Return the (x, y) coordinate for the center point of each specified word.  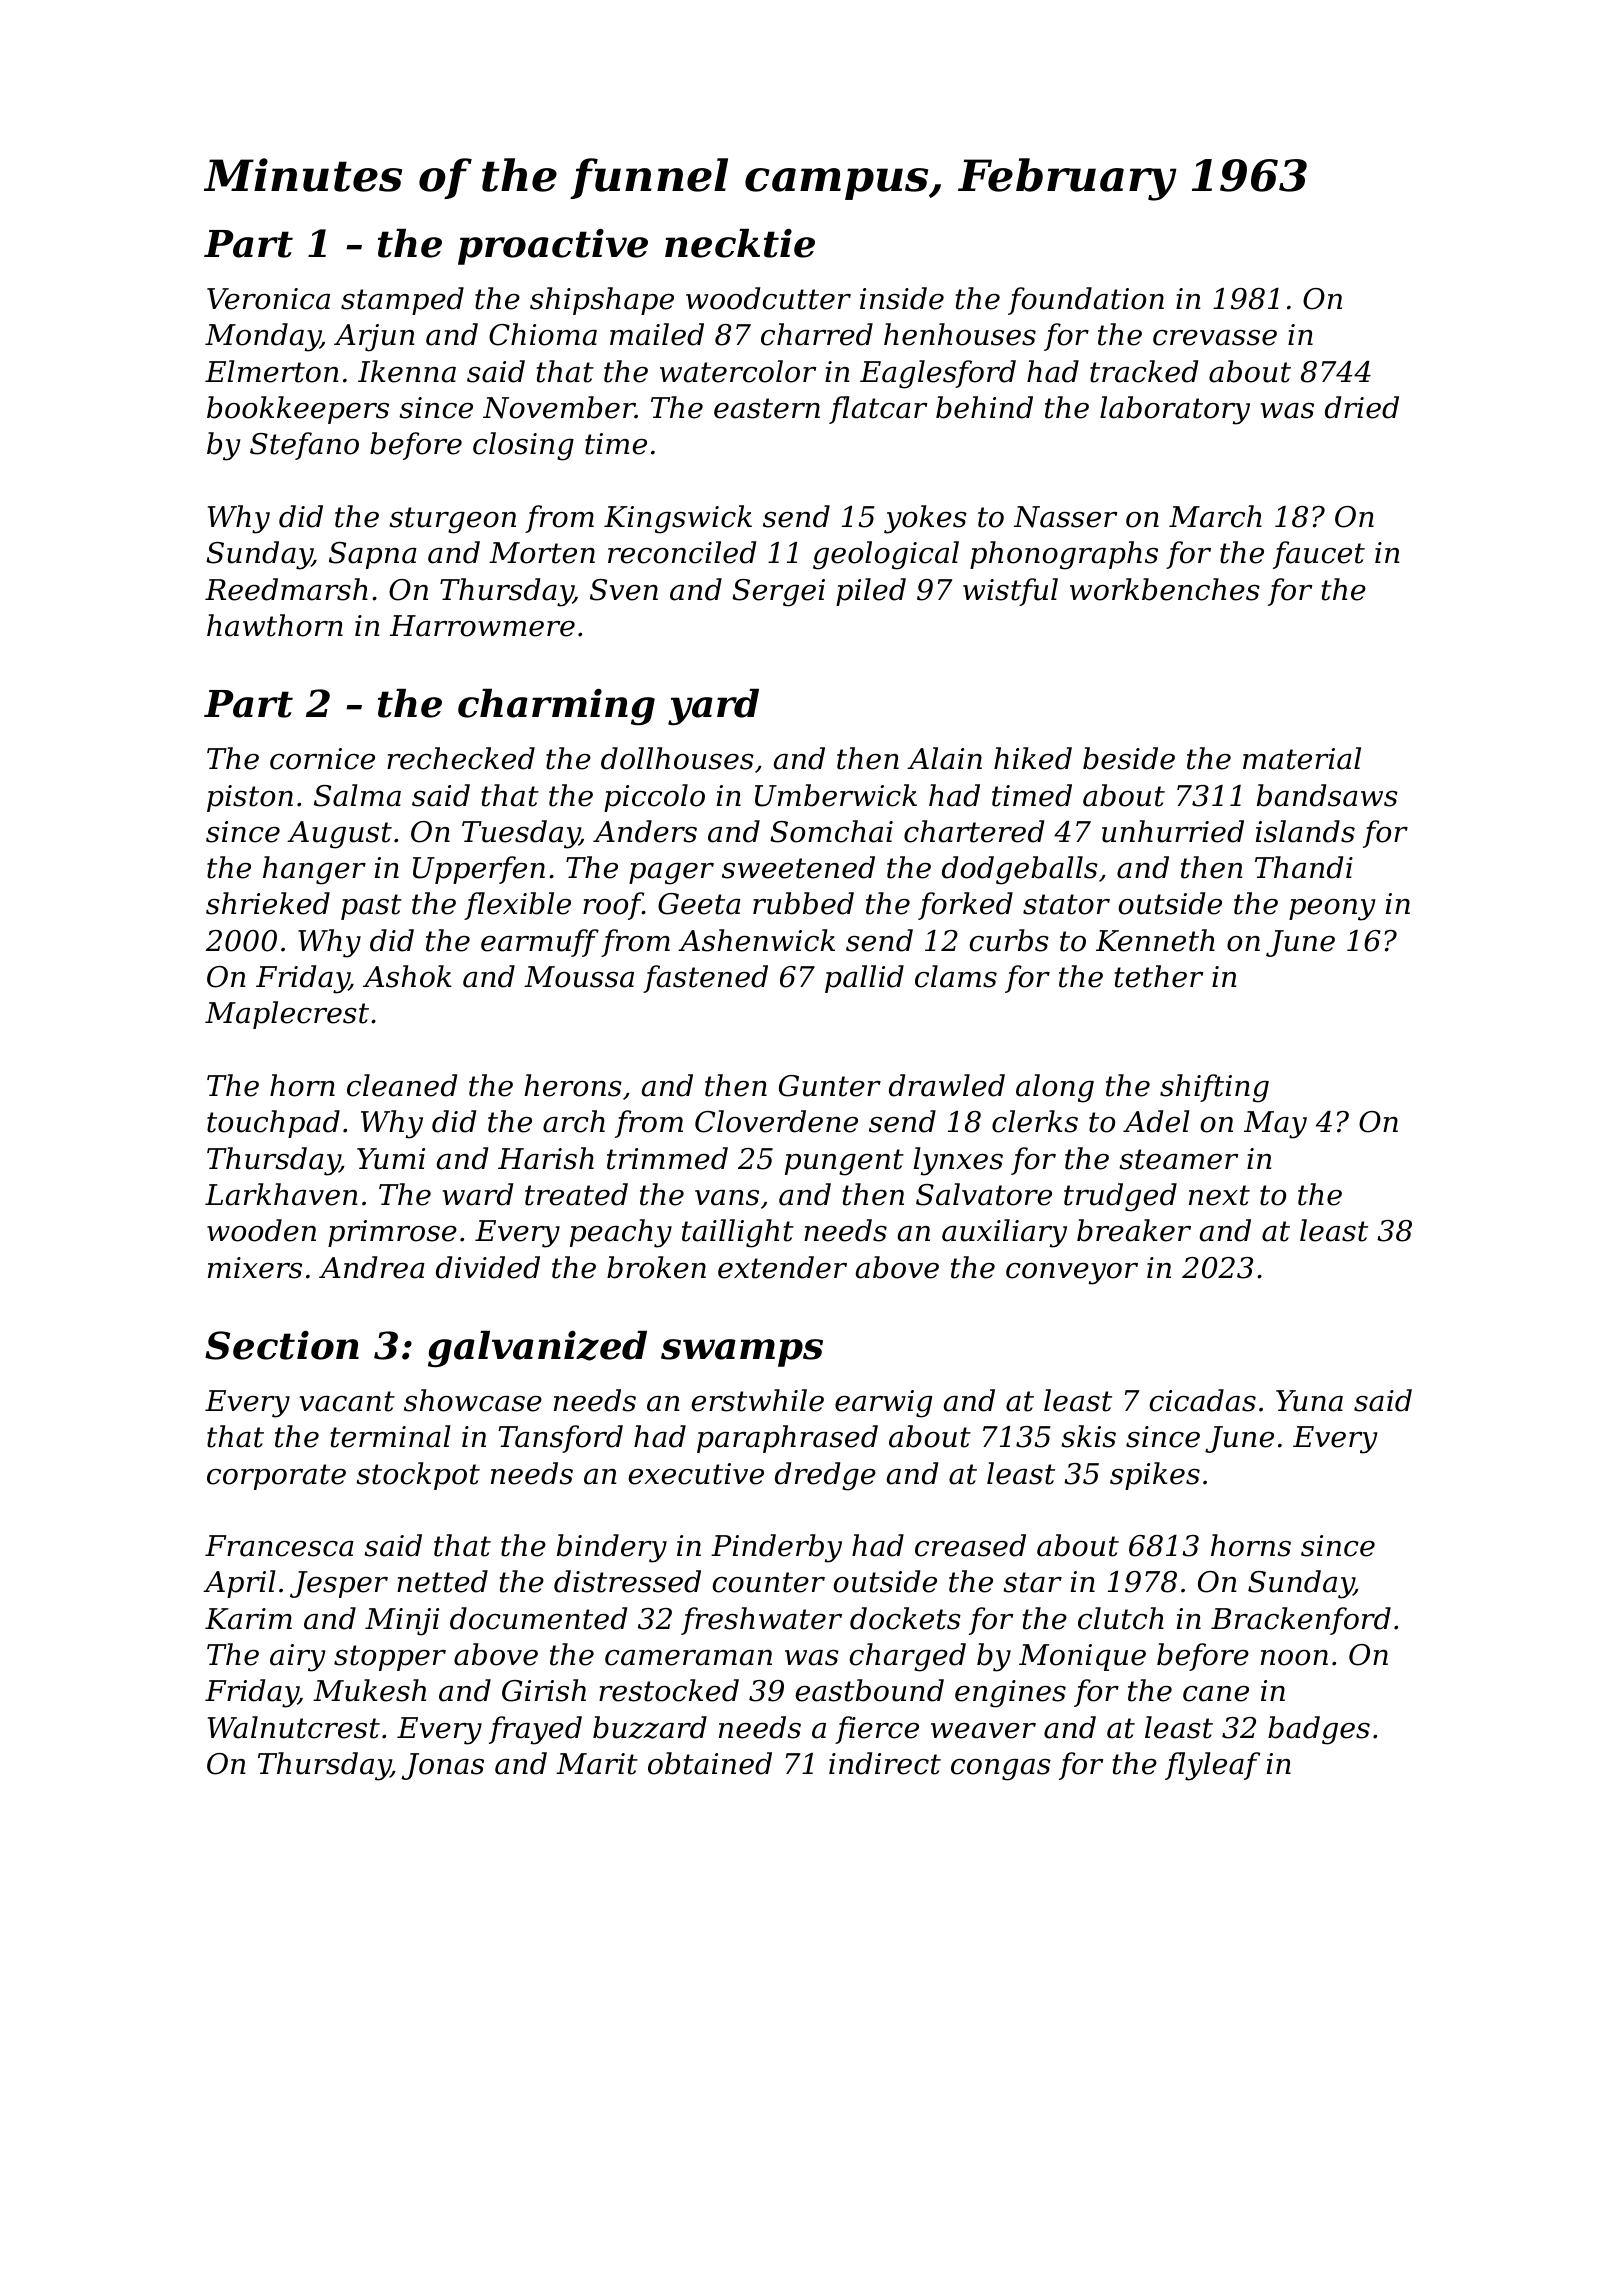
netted (442, 1581)
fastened (705, 979)
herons (573, 1085)
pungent (844, 1162)
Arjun (374, 338)
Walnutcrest (294, 1727)
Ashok (407, 976)
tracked (1144, 371)
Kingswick (678, 519)
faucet (1319, 555)
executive (696, 1474)
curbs (1009, 940)
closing (523, 446)
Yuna (1309, 1401)
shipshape (602, 301)
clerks (1035, 1121)
